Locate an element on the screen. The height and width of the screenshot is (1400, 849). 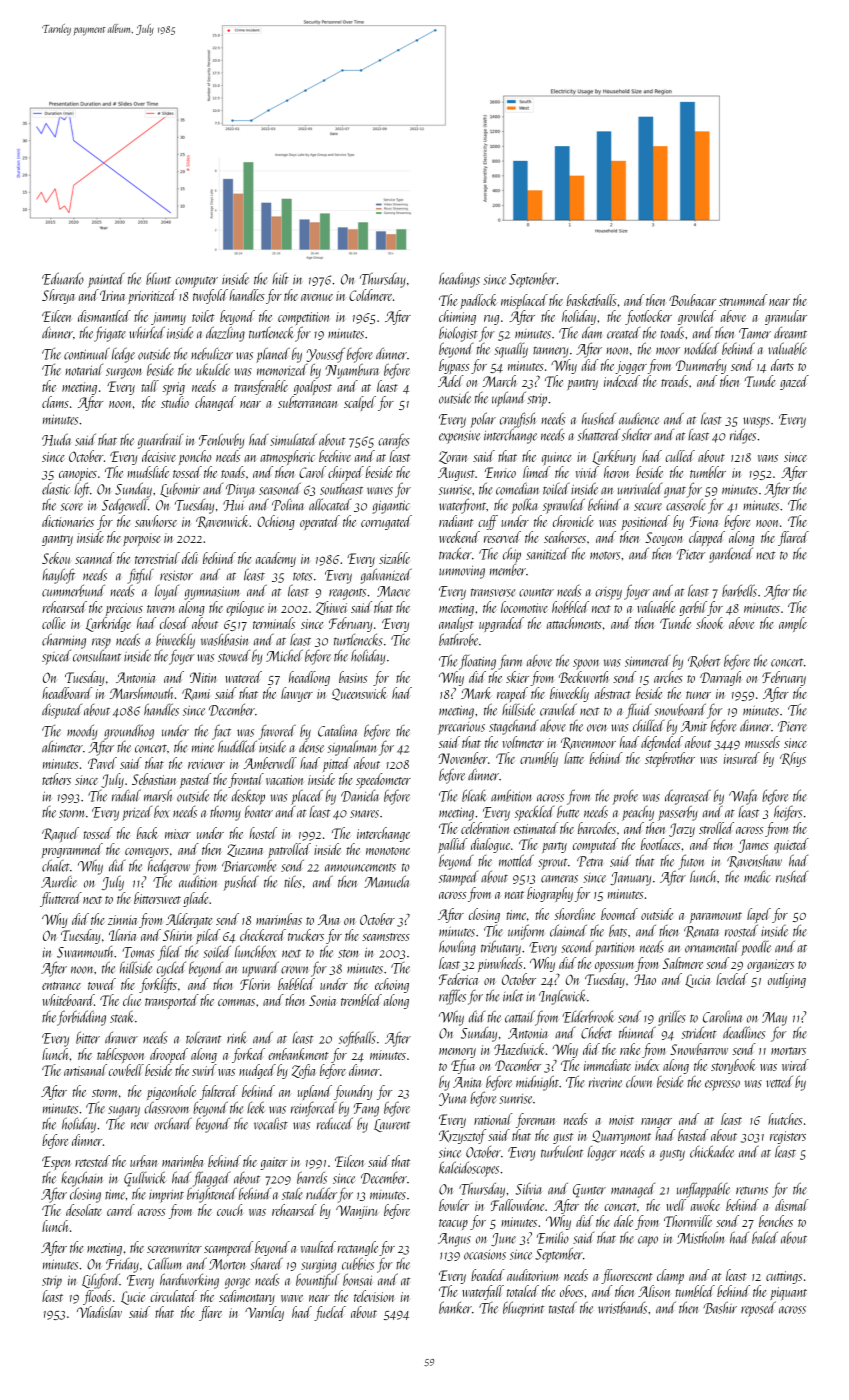
registers is located at coordinates (788, 1137).
